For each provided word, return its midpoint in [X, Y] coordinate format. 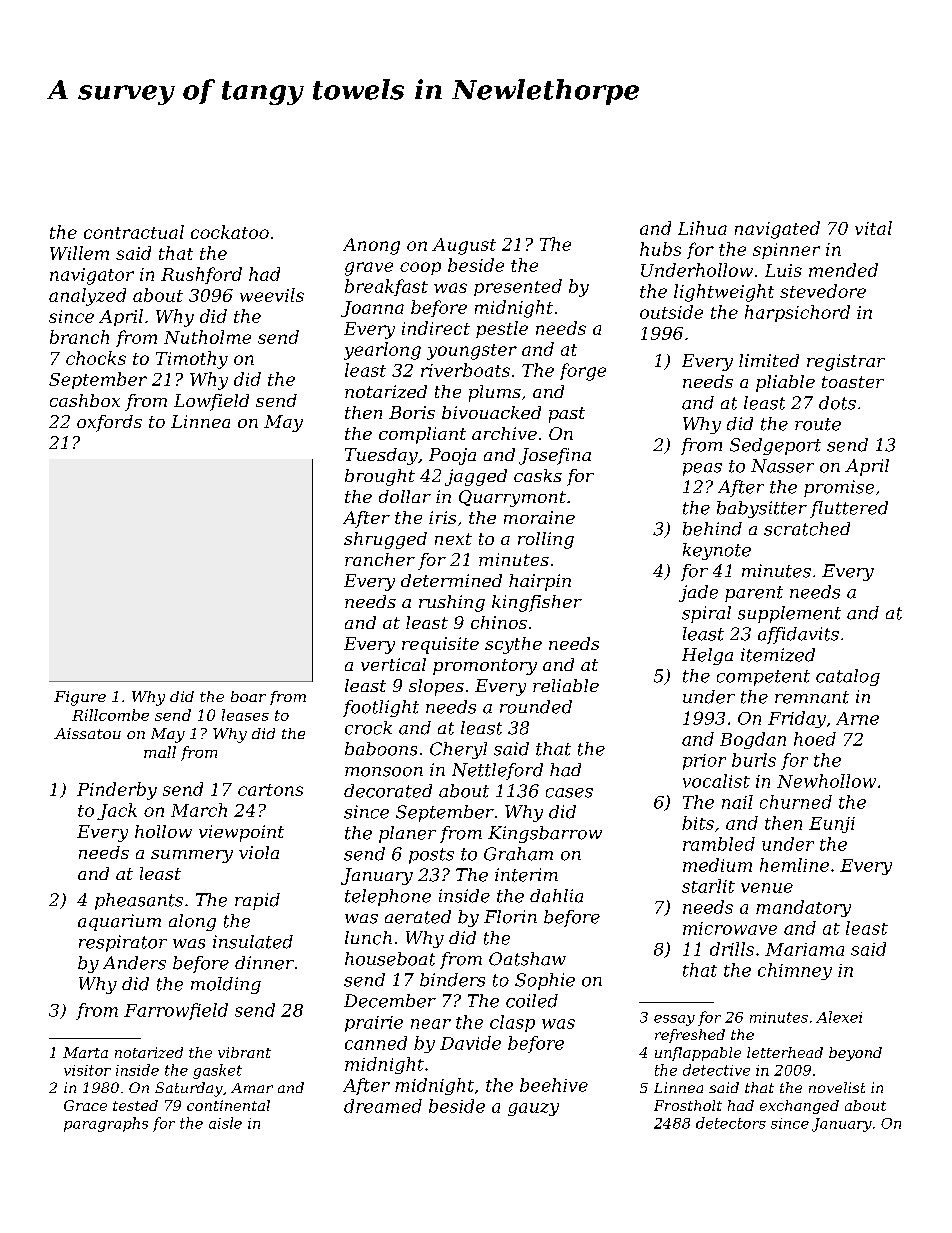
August [464, 246]
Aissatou [87, 733]
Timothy [192, 360]
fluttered [849, 509]
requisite [440, 645]
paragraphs [106, 1124]
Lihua [702, 228]
